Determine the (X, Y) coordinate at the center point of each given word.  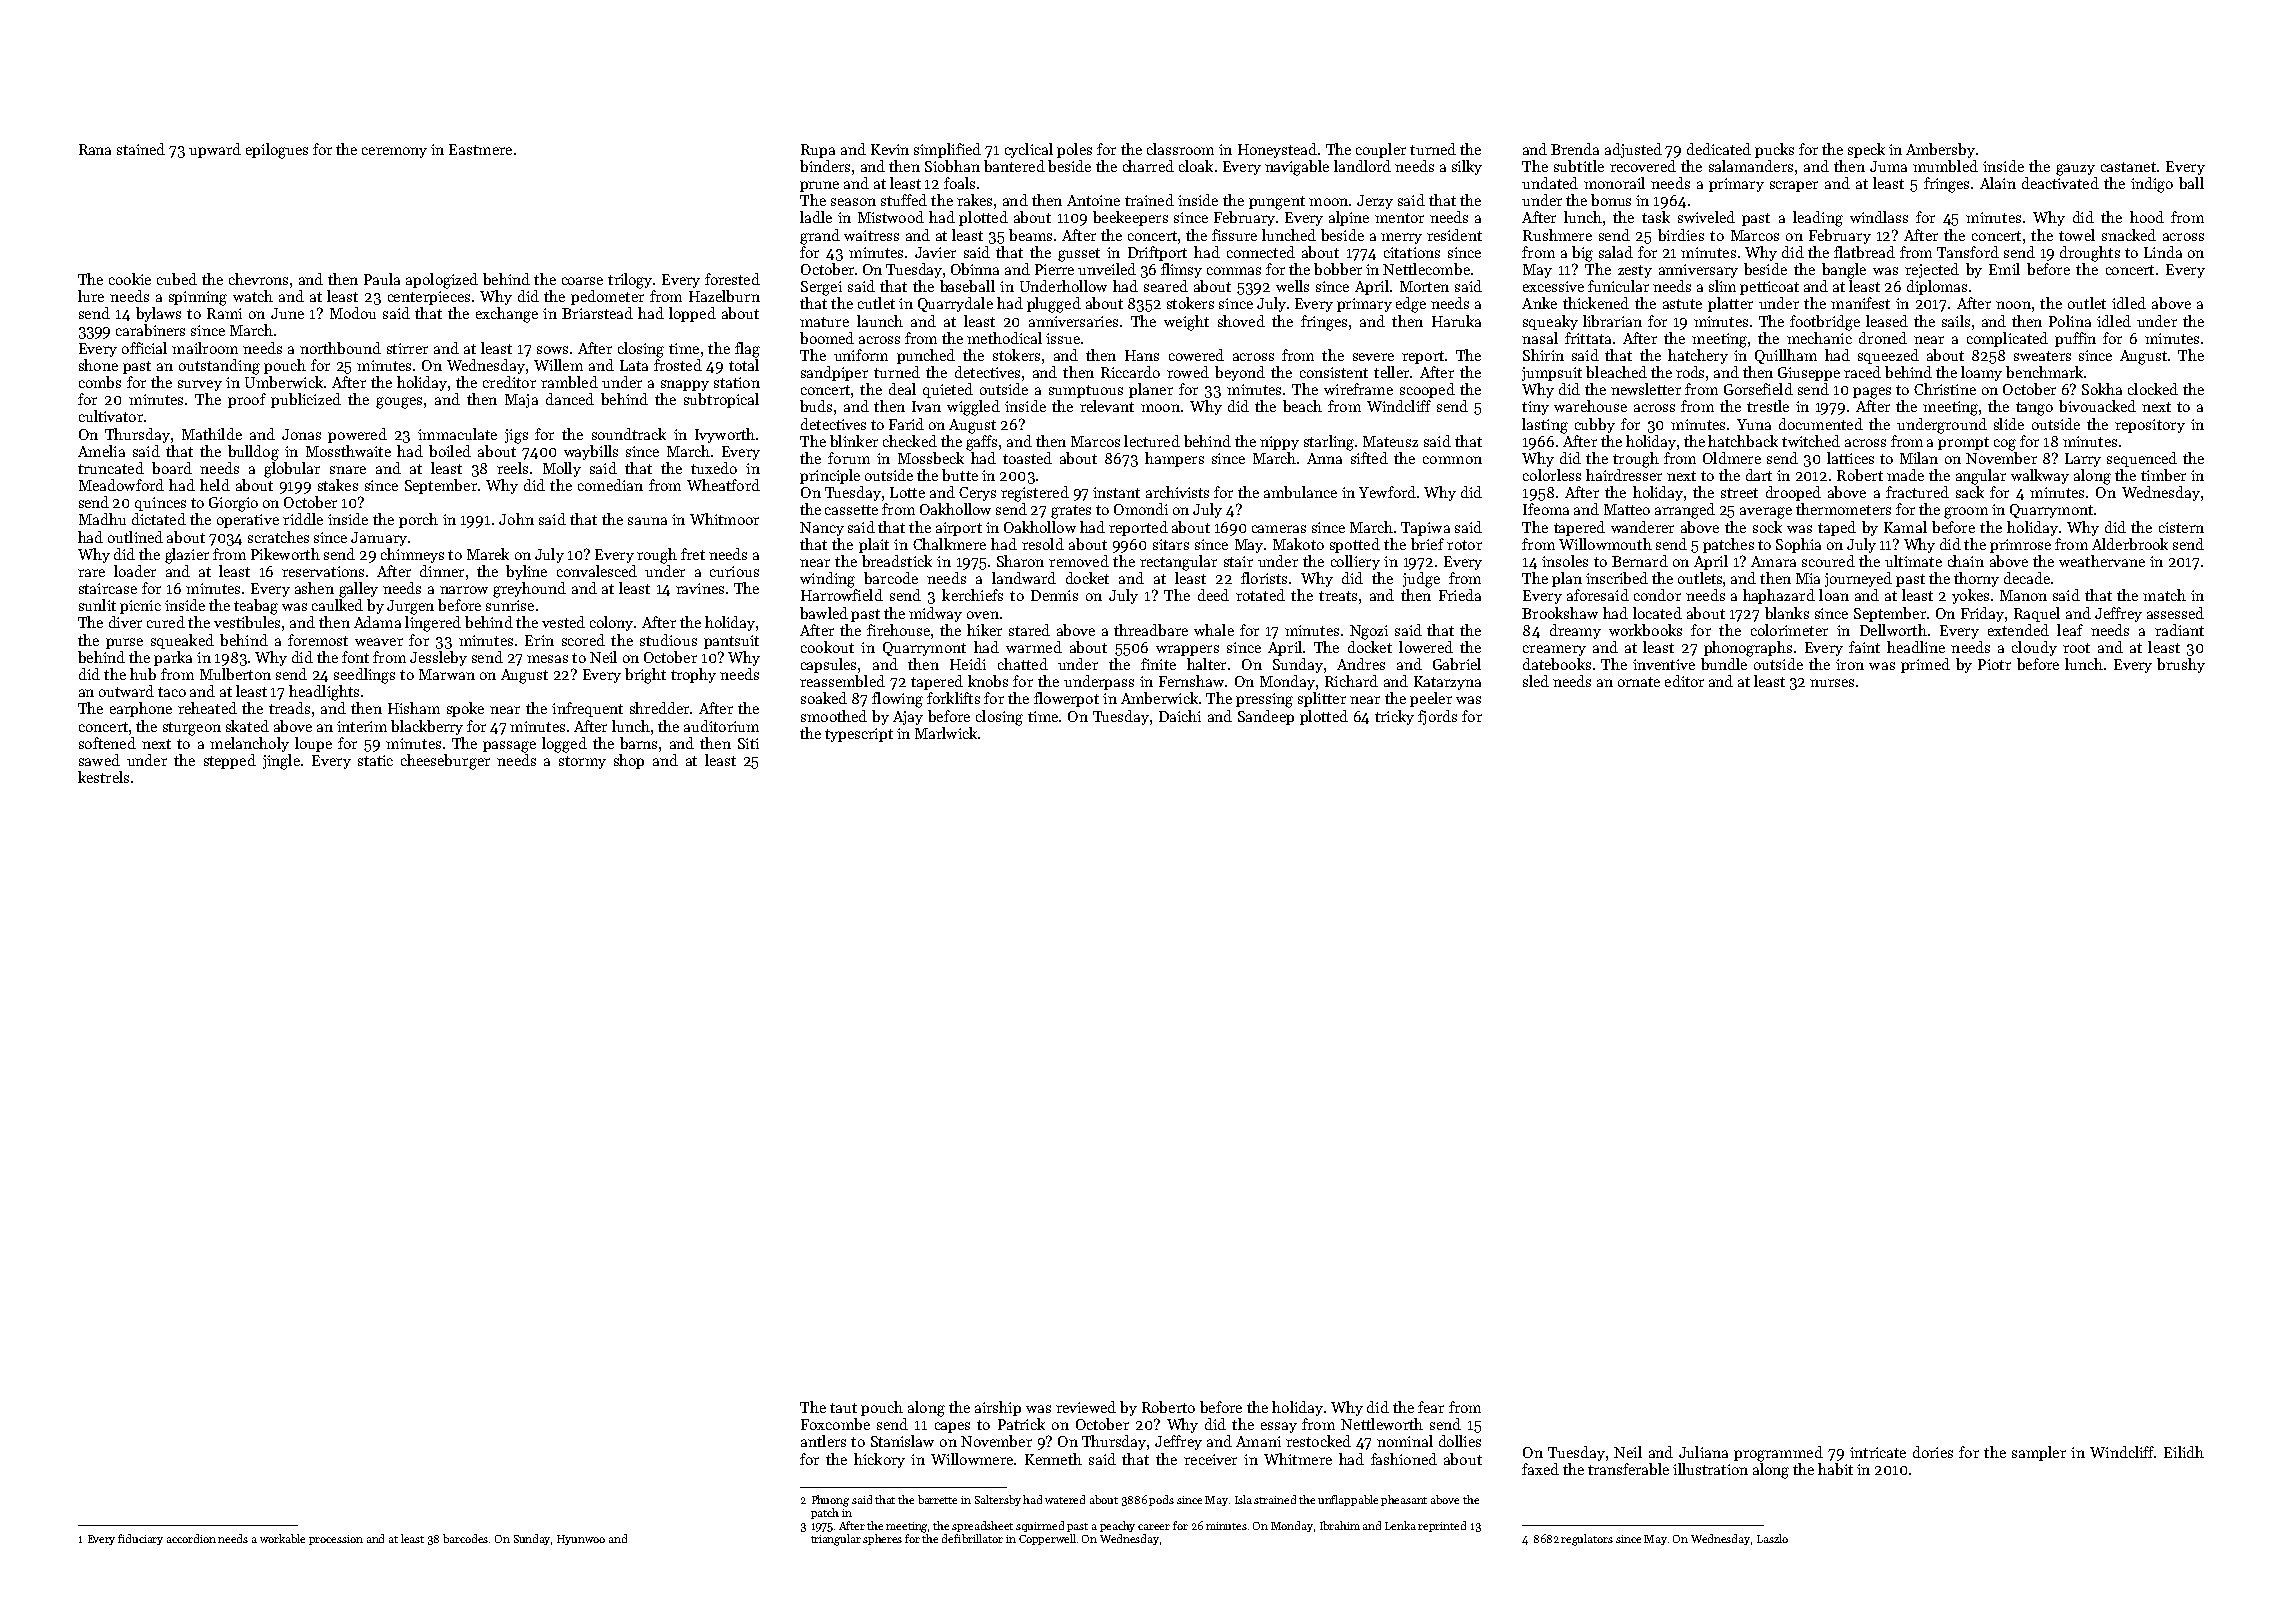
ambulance (1300, 492)
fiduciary (140, 1539)
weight (1186, 323)
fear (1431, 1407)
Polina (2070, 321)
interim (362, 726)
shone (98, 365)
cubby (1595, 425)
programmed (1778, 1454)
